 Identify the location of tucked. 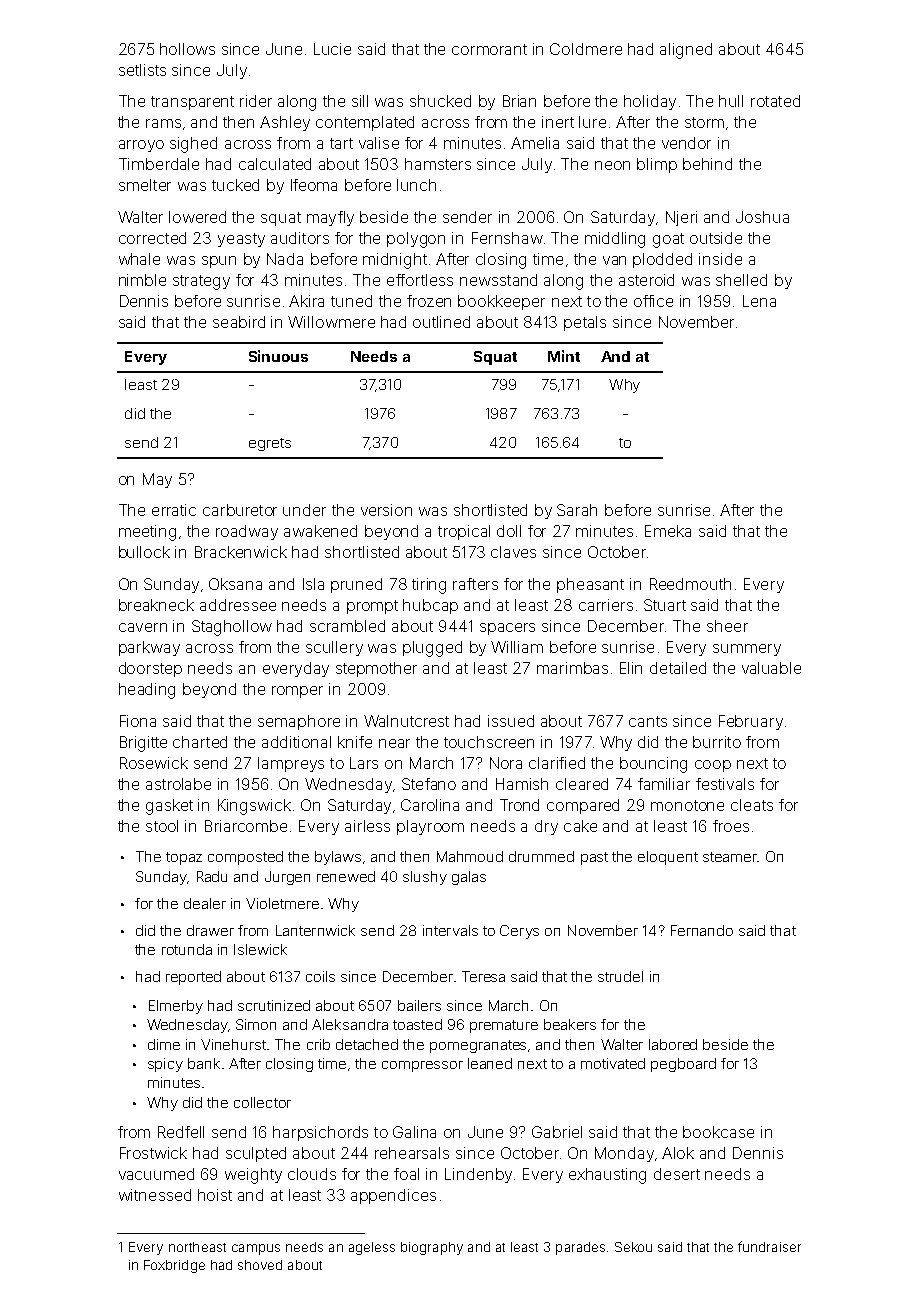
(235, 185).
